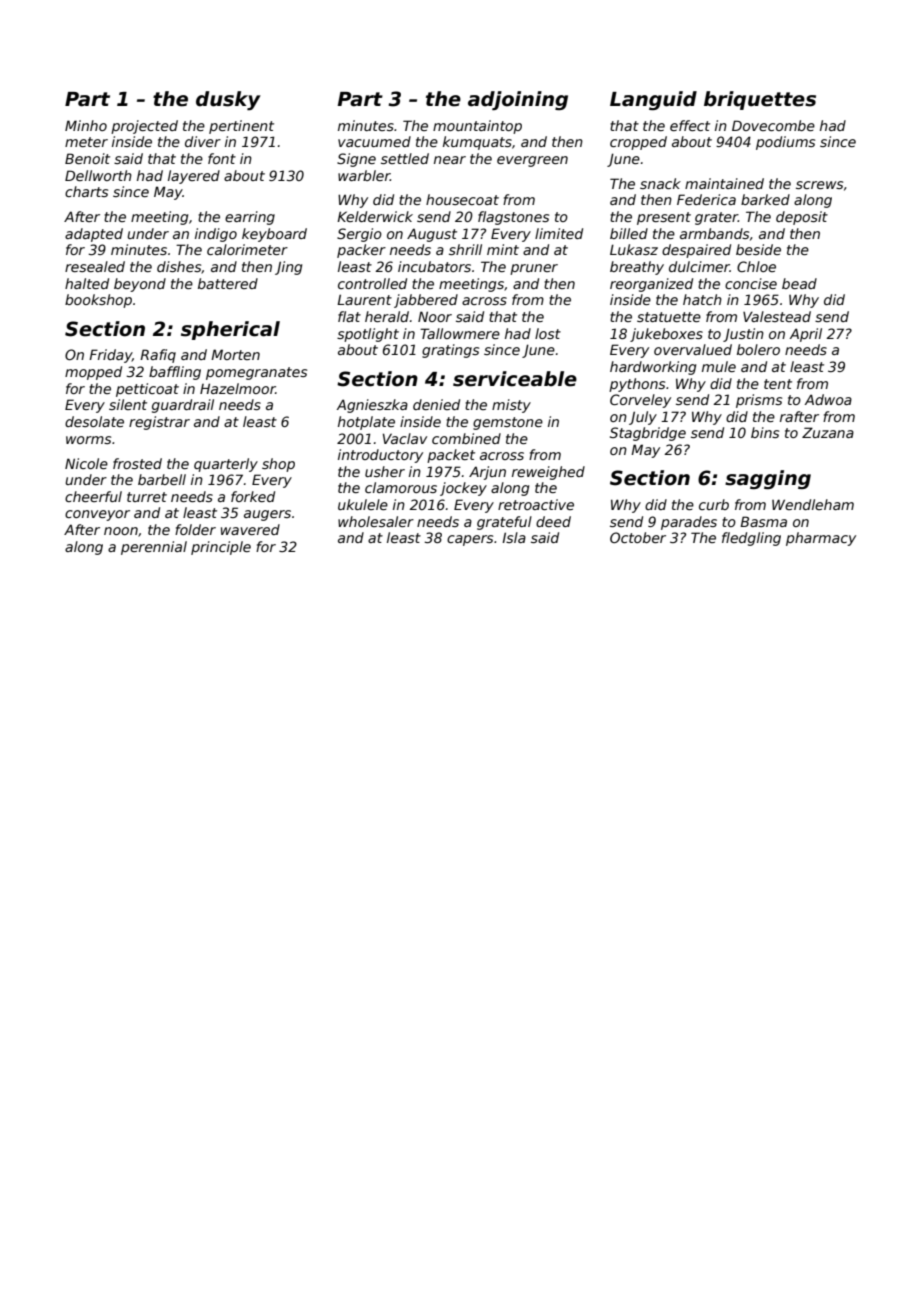  What do you see at coordinates (93, 373) in the screenshot?
I see `mopped` at bounding box center [93, 373].
